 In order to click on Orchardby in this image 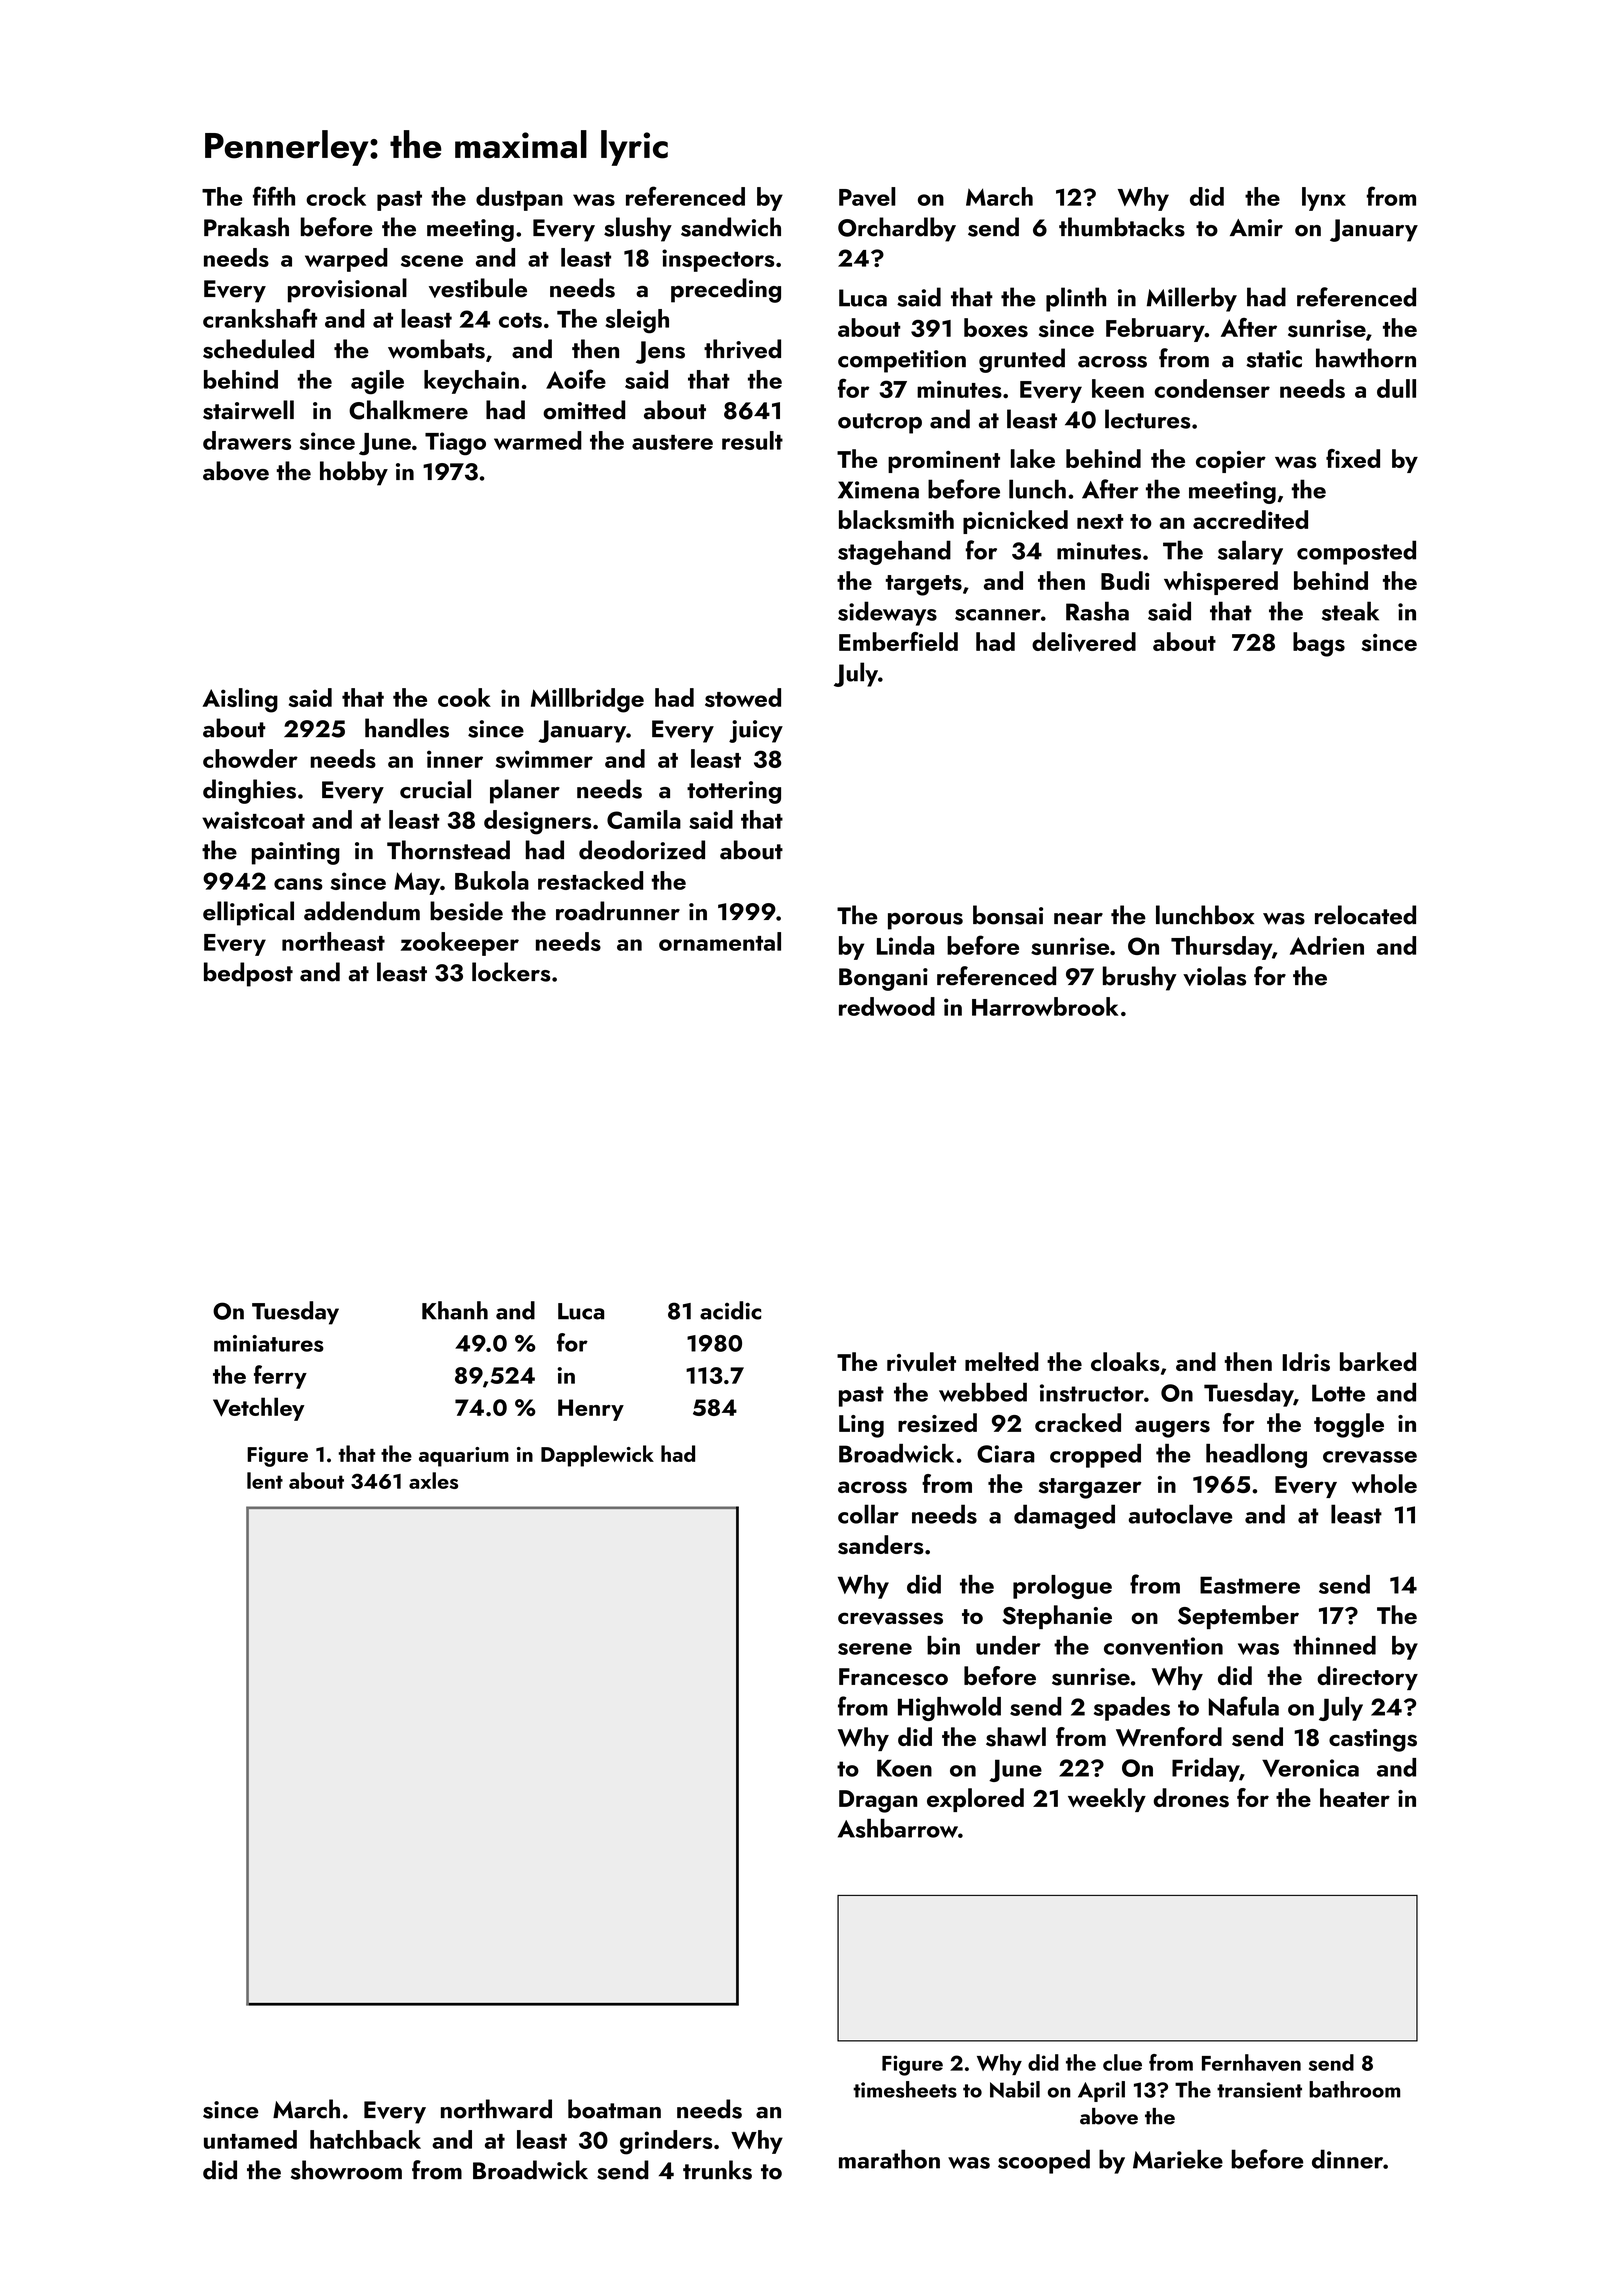, I will do `click(897, 229)`.
